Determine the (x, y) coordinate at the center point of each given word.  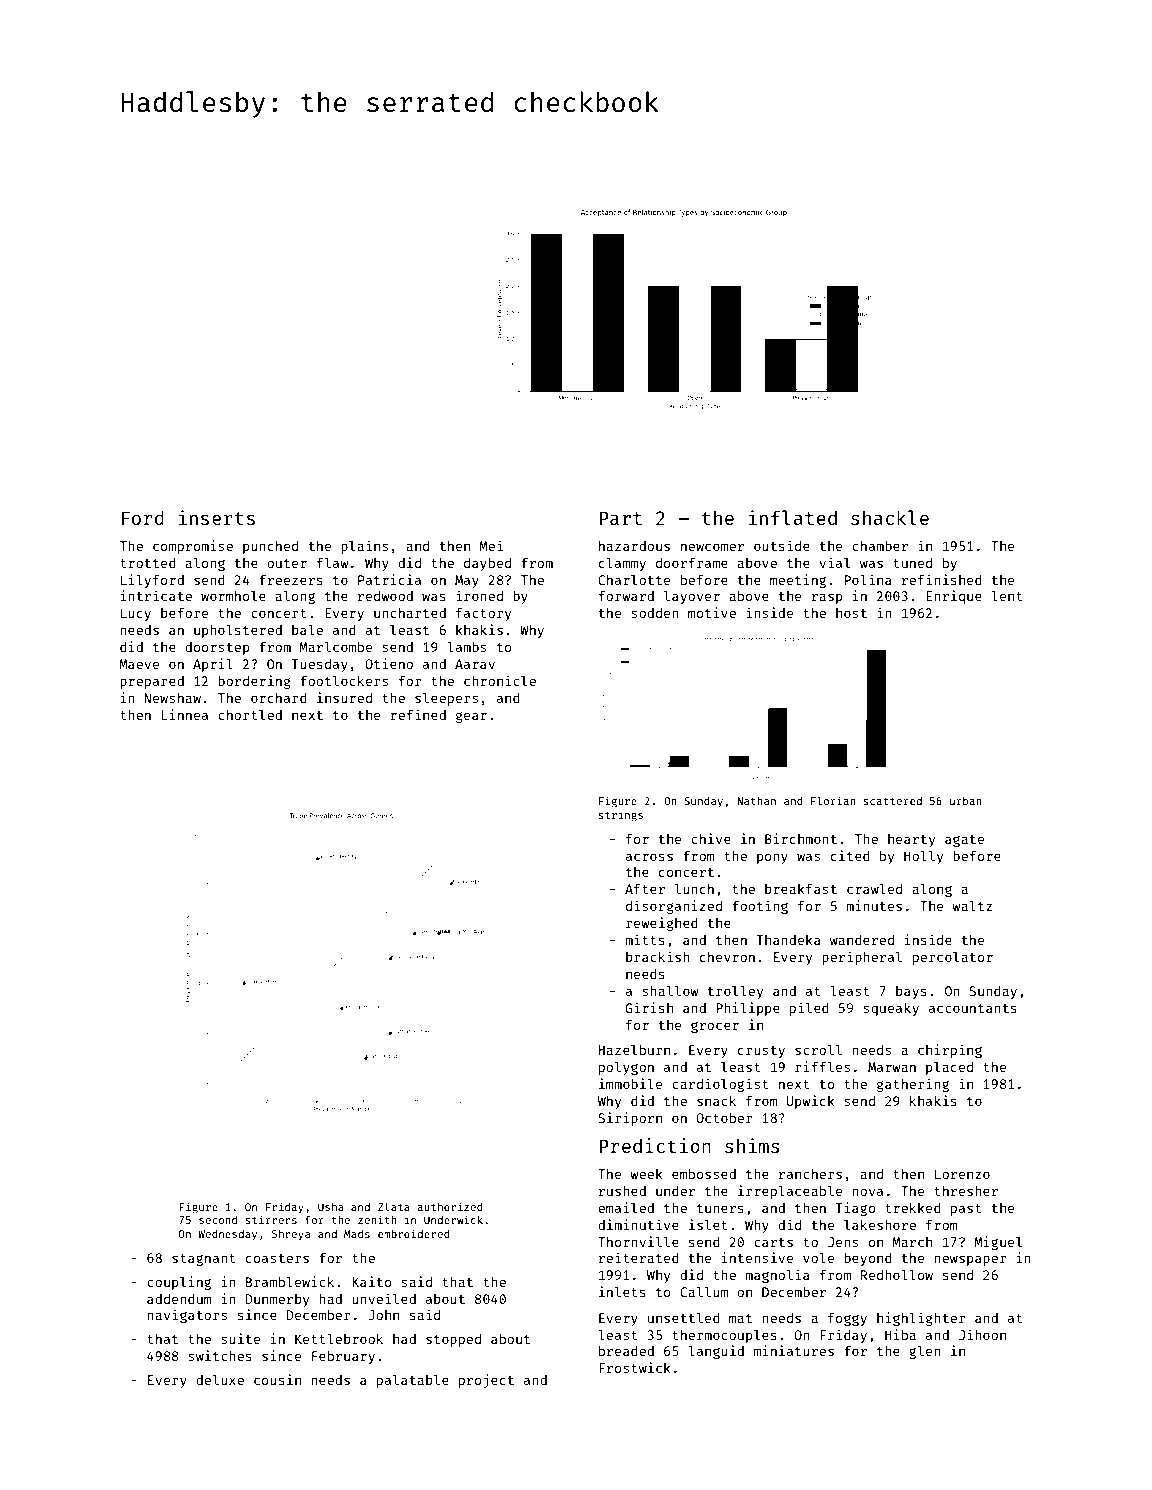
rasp (827, 598)
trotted (148, 563)
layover (692, 597)
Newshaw (172, 698)
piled (809, 1009)
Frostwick (635, 1367)
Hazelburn (634, 1049)
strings (620, 816)
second (218, 1220)
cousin (277, 1379)
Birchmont (801, 838)
